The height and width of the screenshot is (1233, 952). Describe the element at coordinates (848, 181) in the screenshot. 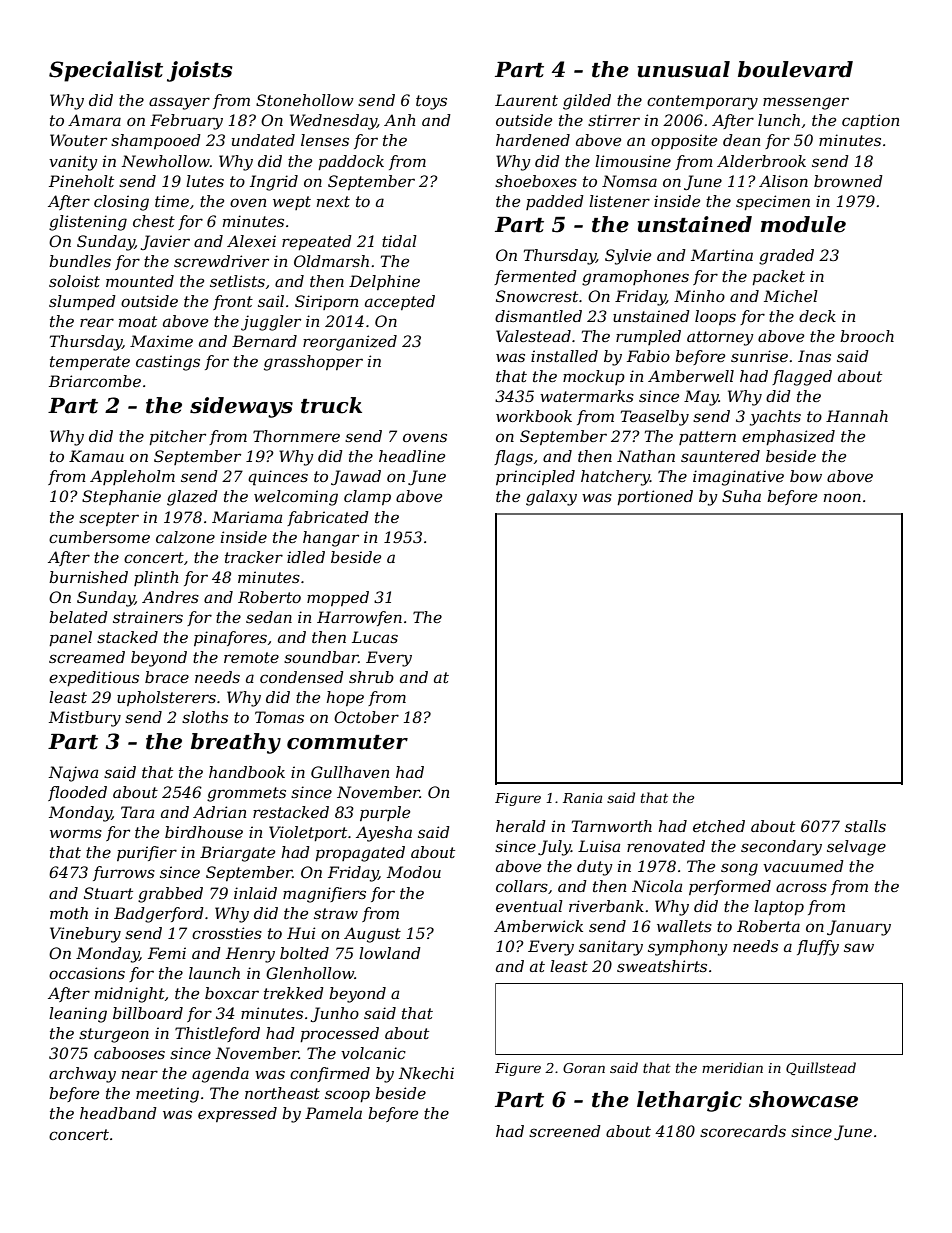

I see `browned` at that location.
